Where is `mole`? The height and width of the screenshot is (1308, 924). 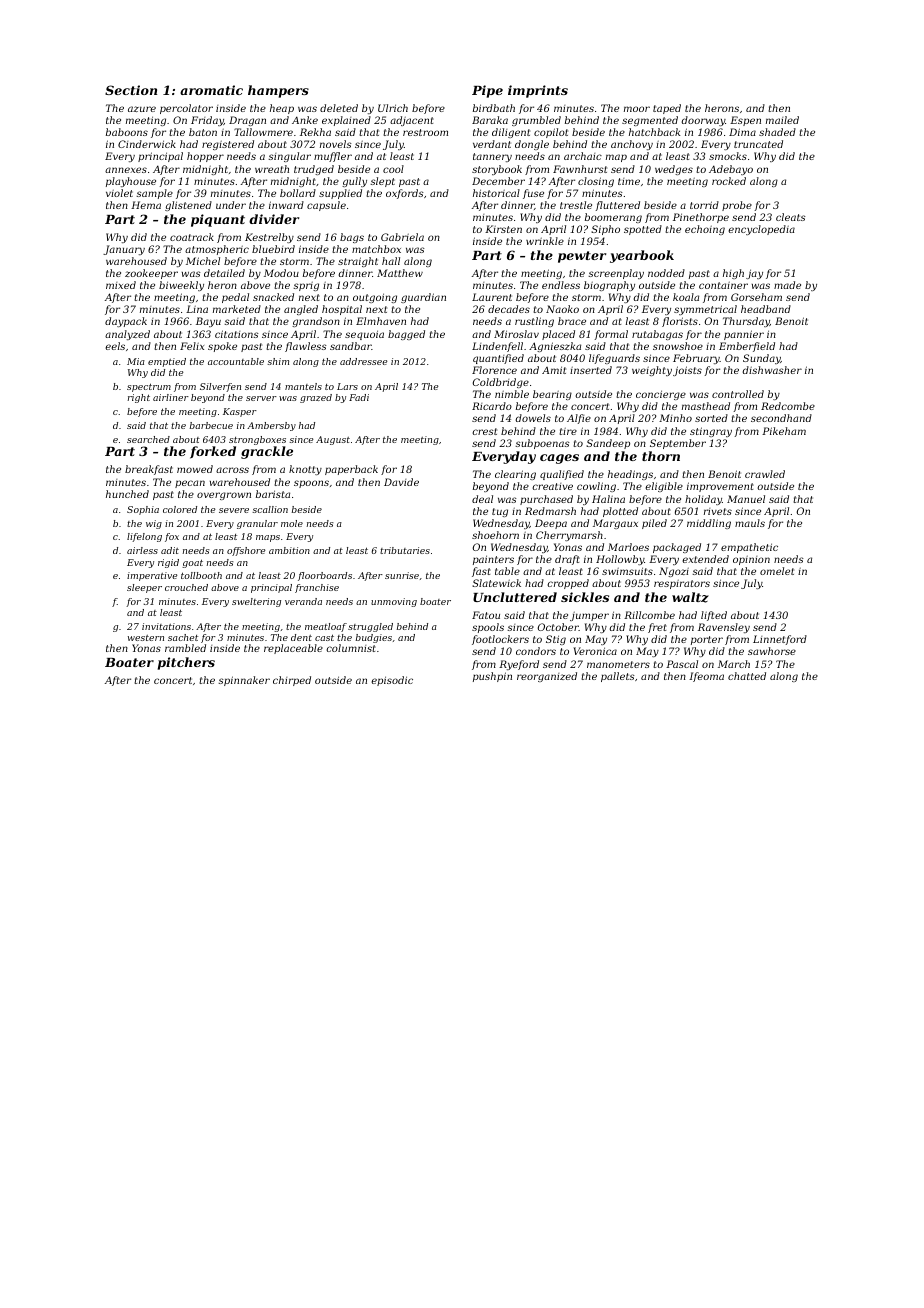 mole is located at coordinates (292, 523).
